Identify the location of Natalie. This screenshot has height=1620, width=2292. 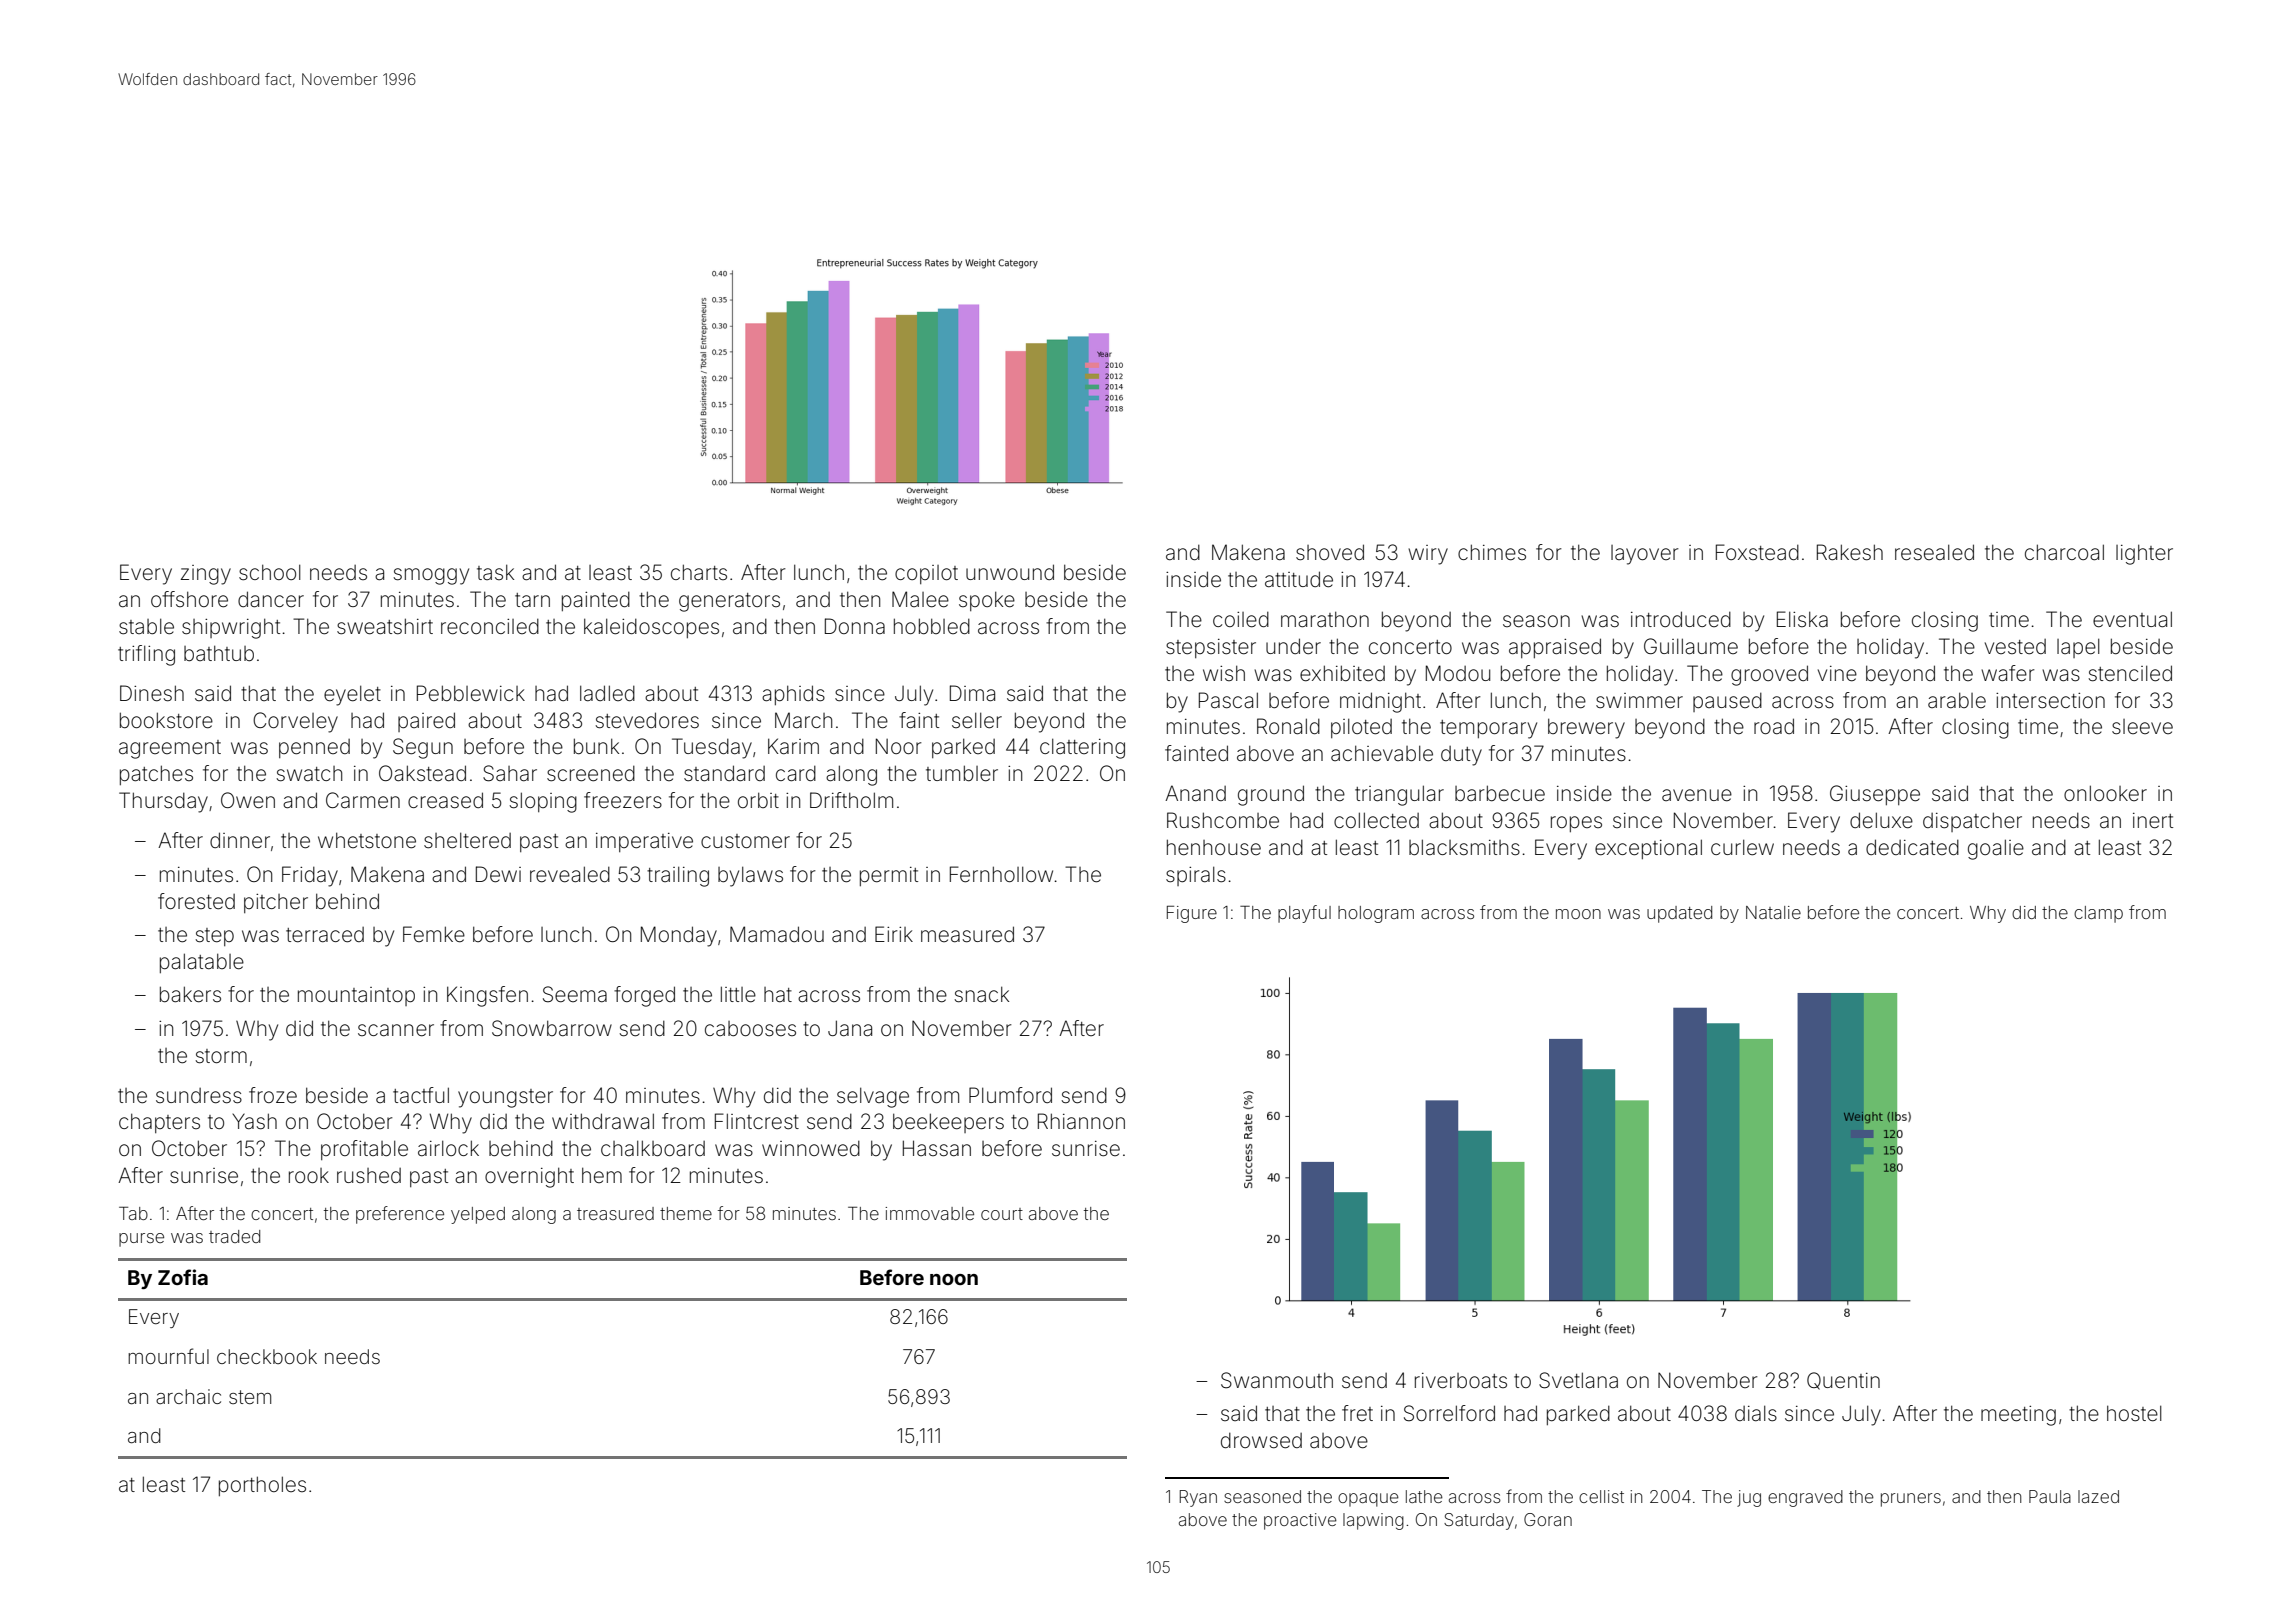
(1773, 912).
